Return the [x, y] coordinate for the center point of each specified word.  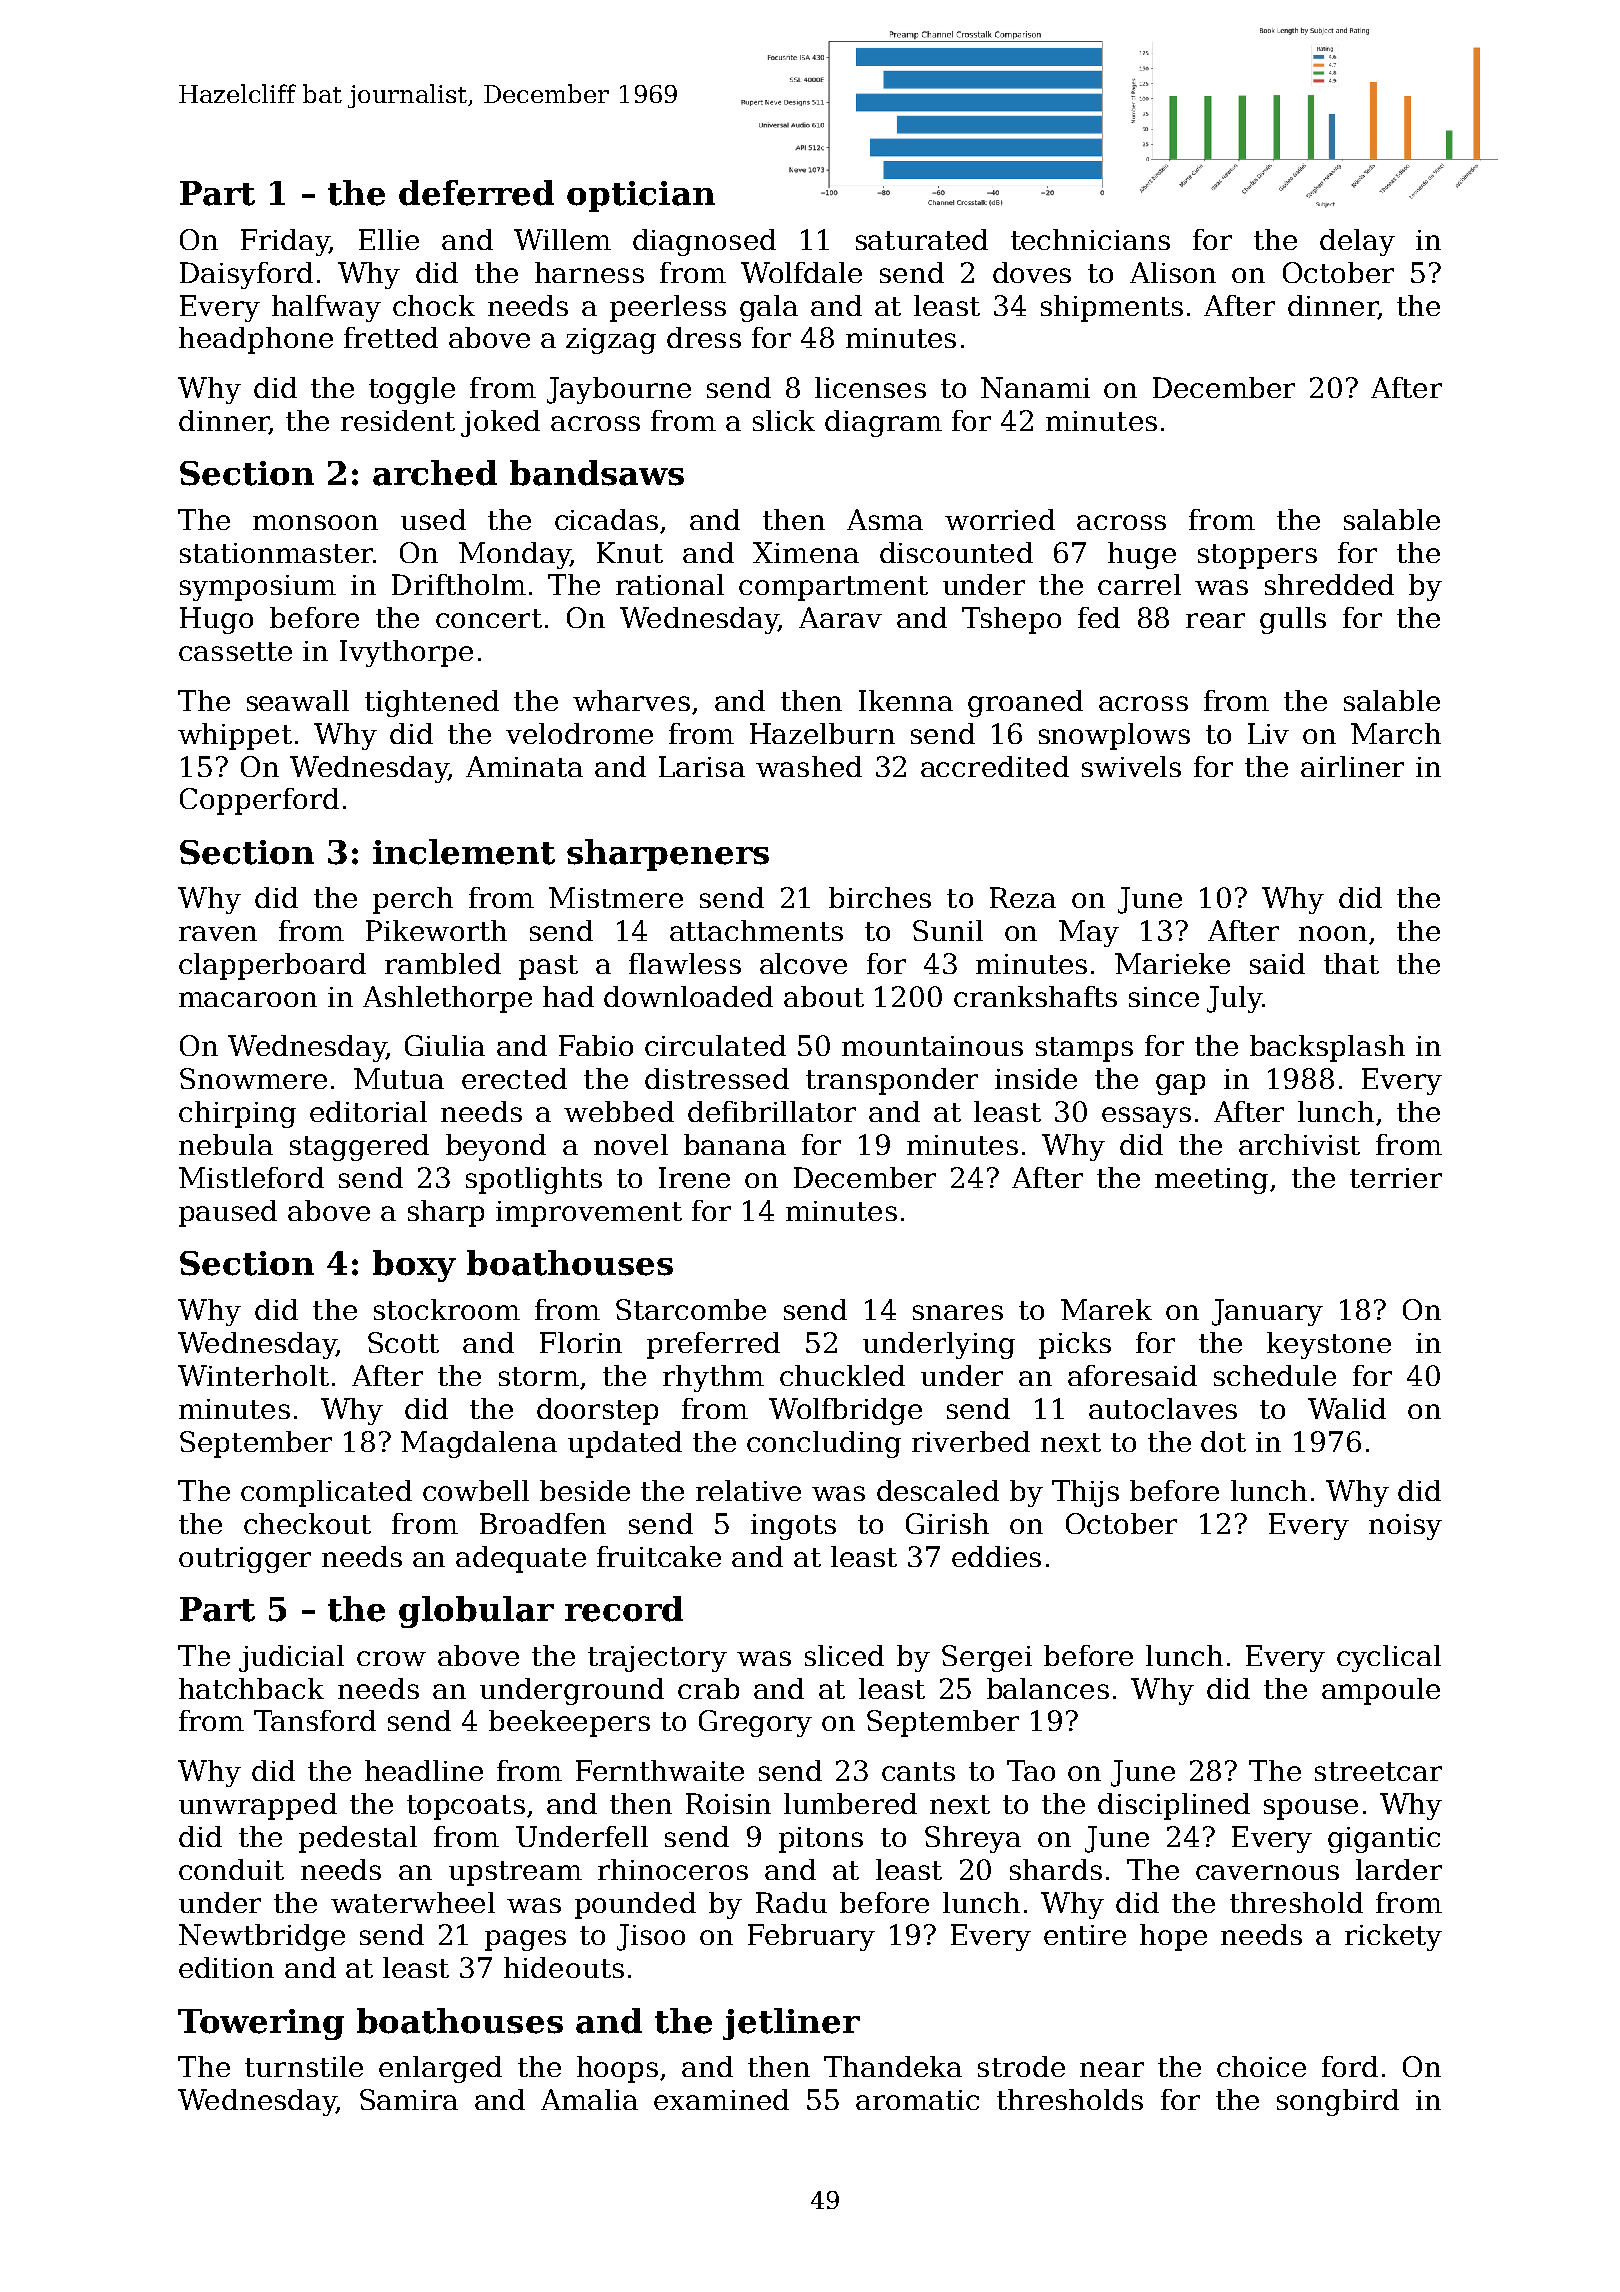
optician [641, 196]
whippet [235, 736]
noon [1333, 933]
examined [721, 2099]
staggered [359, 1147]
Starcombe [691, 1309]
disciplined [1174, 1806]
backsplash [1327, 1048]
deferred [476, 193]
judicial [291, 1658]
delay [1357, 242]
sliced [844, 1655]
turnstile [304, 2066]
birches [880, 897]
